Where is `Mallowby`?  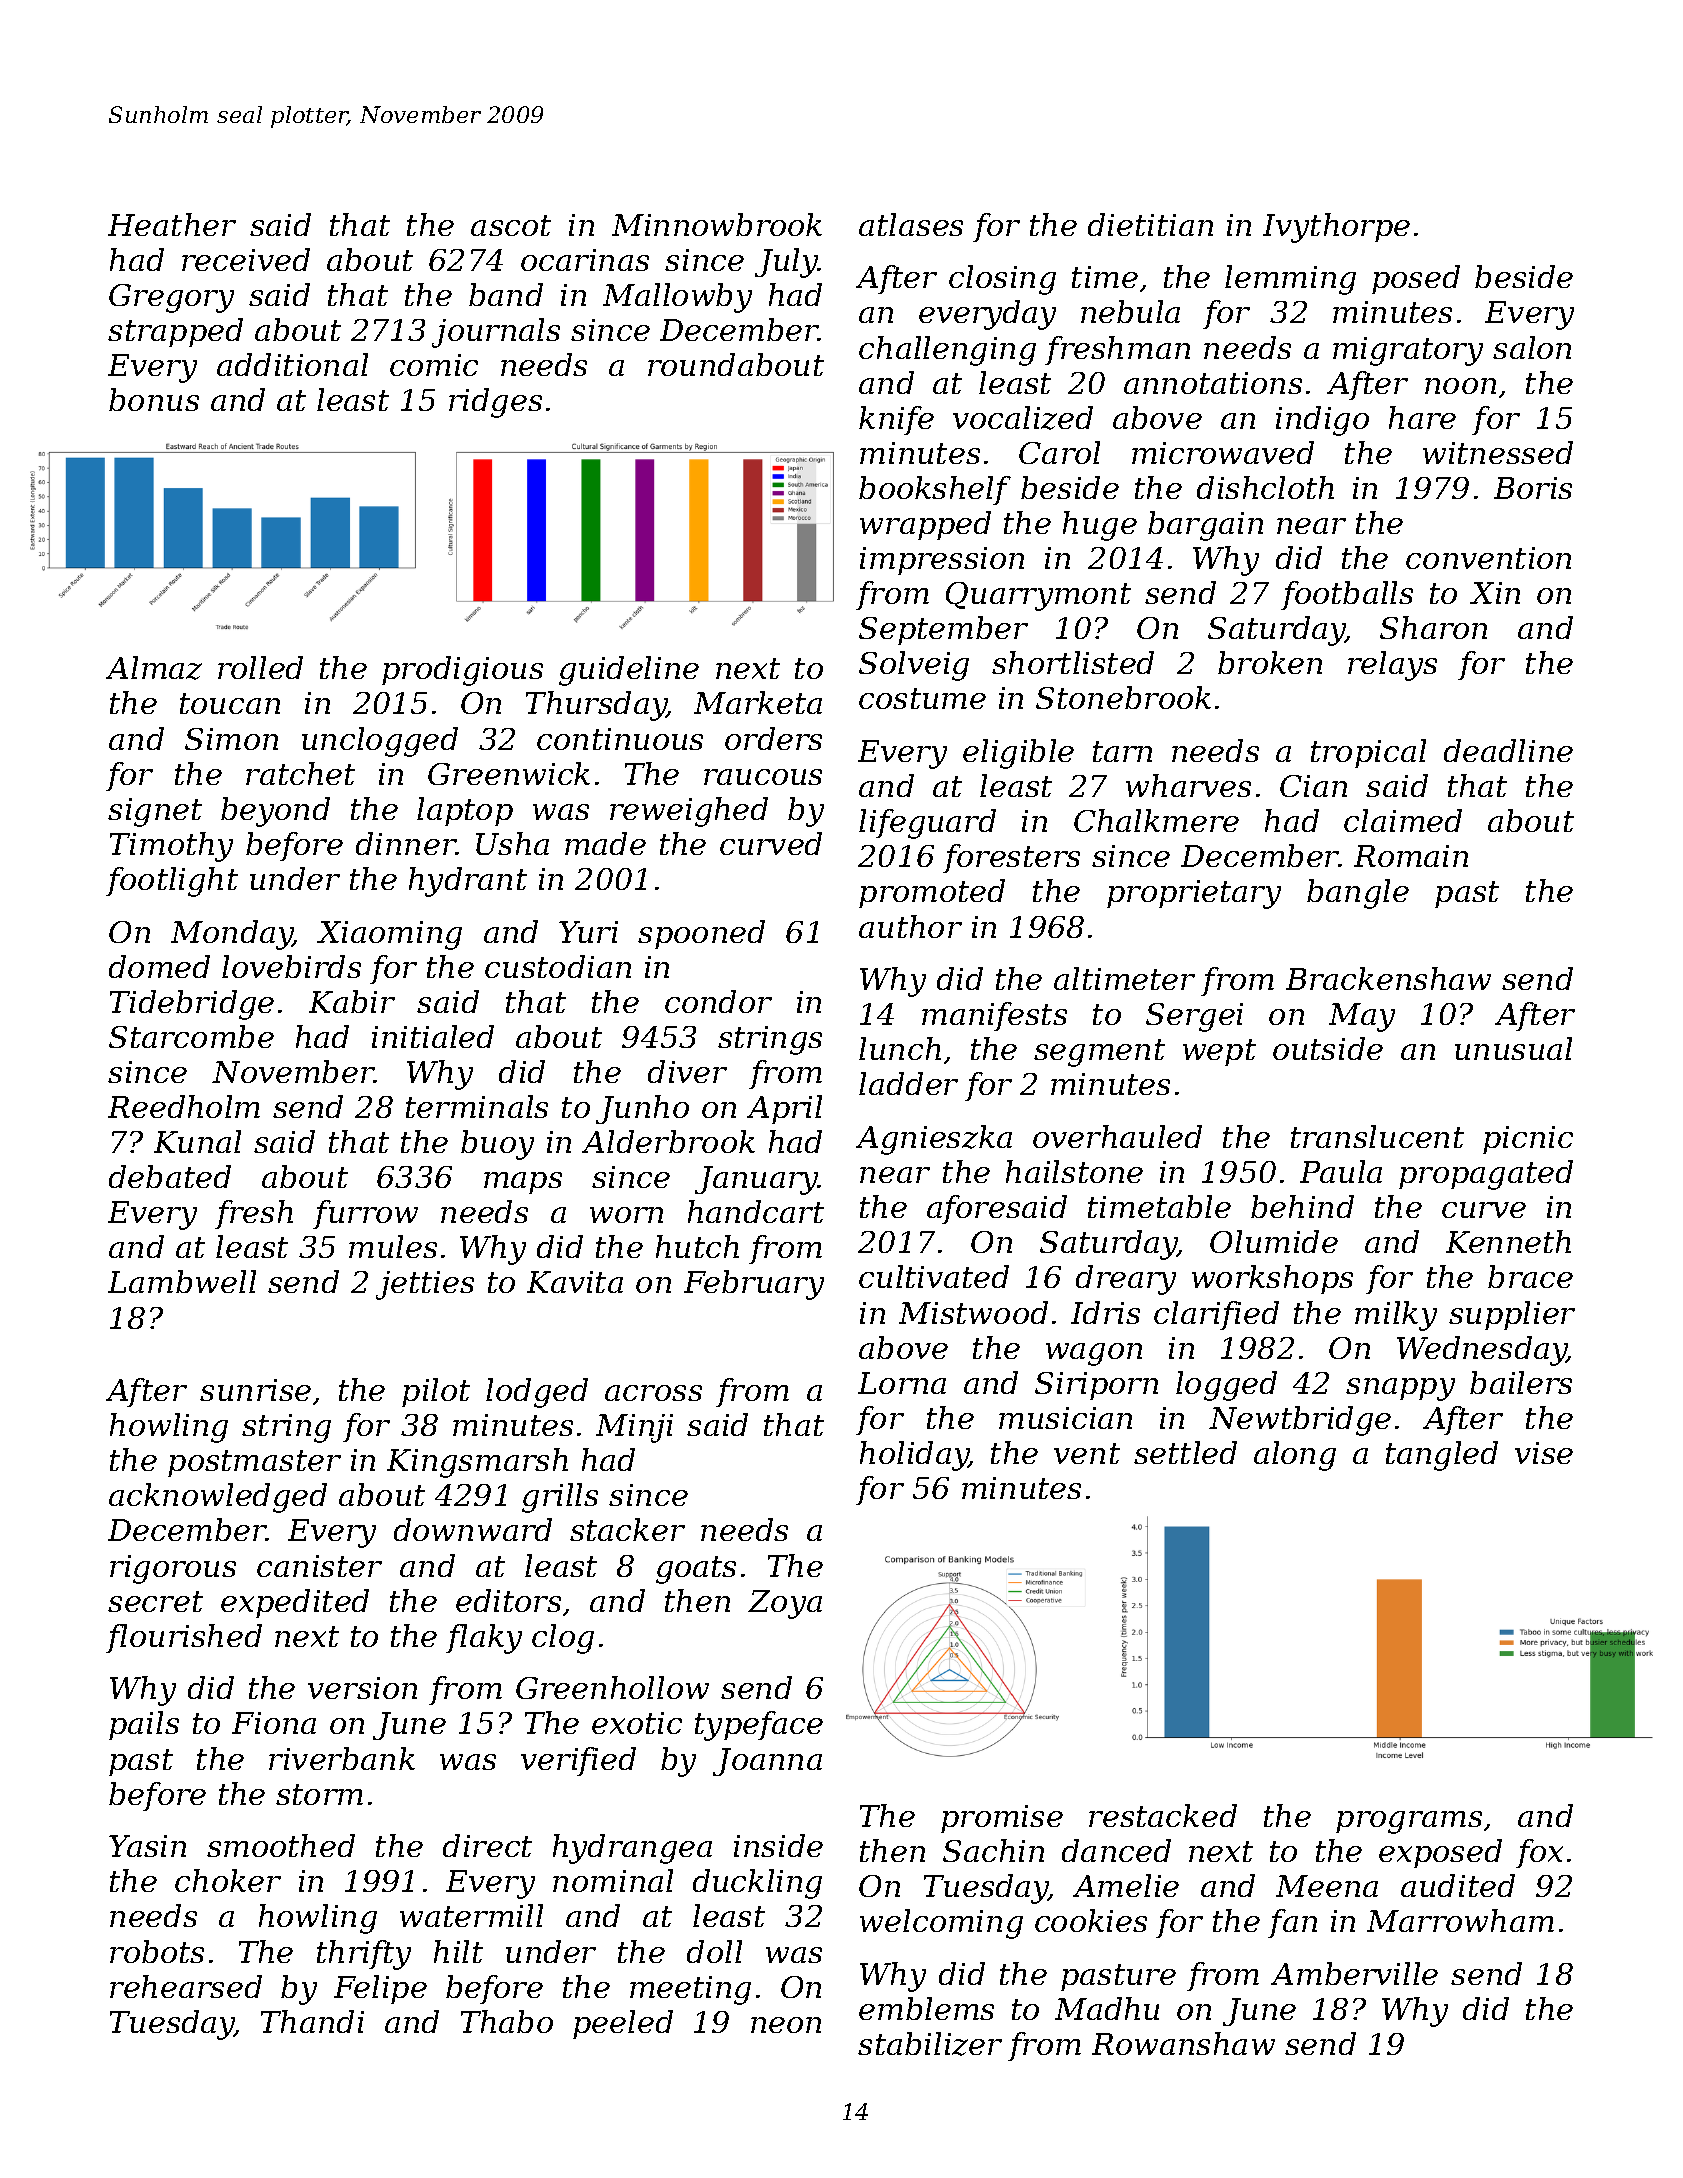
Mallowby is located at coordinates (677, 298).
